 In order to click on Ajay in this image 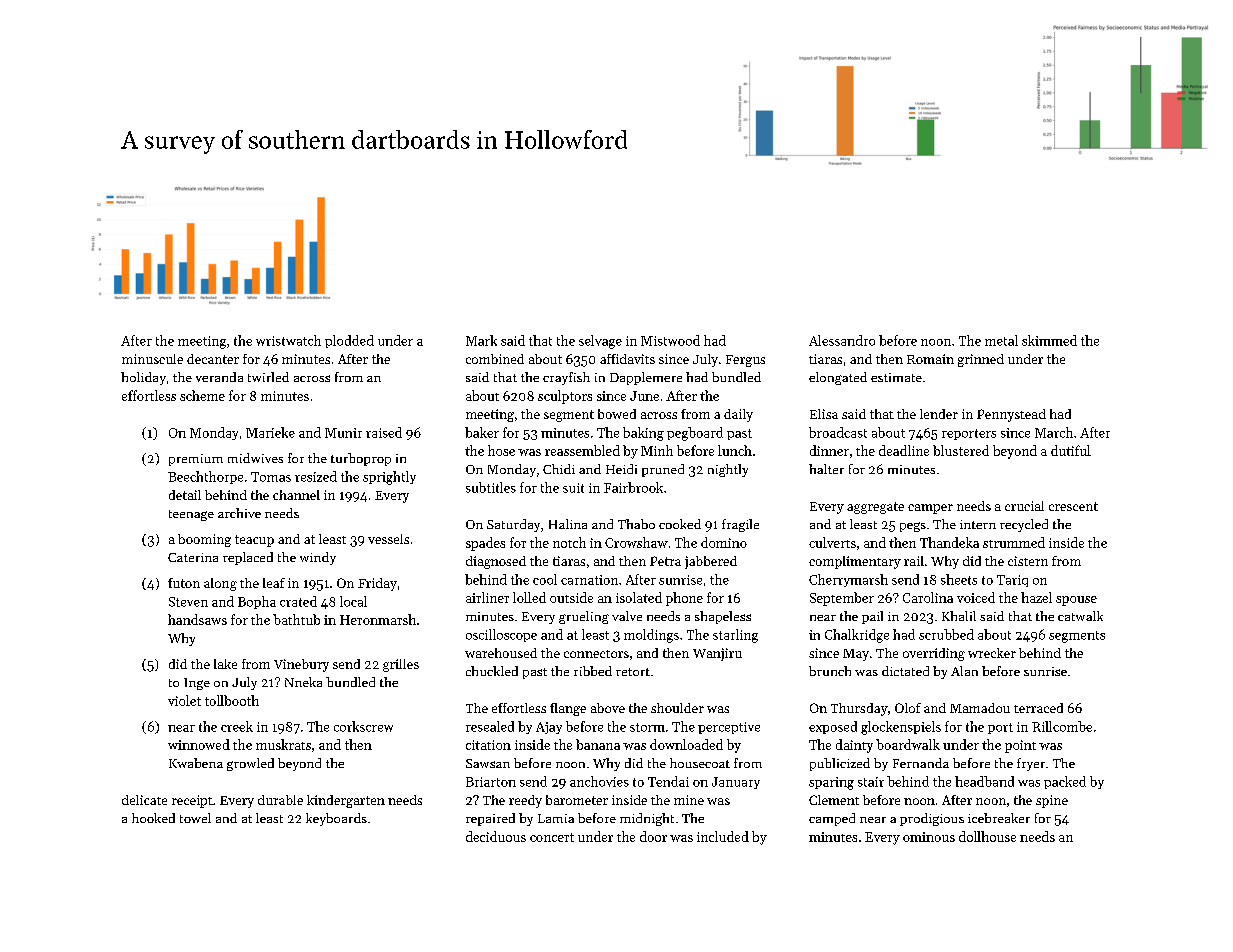, I will do `click(549, 728)`.
